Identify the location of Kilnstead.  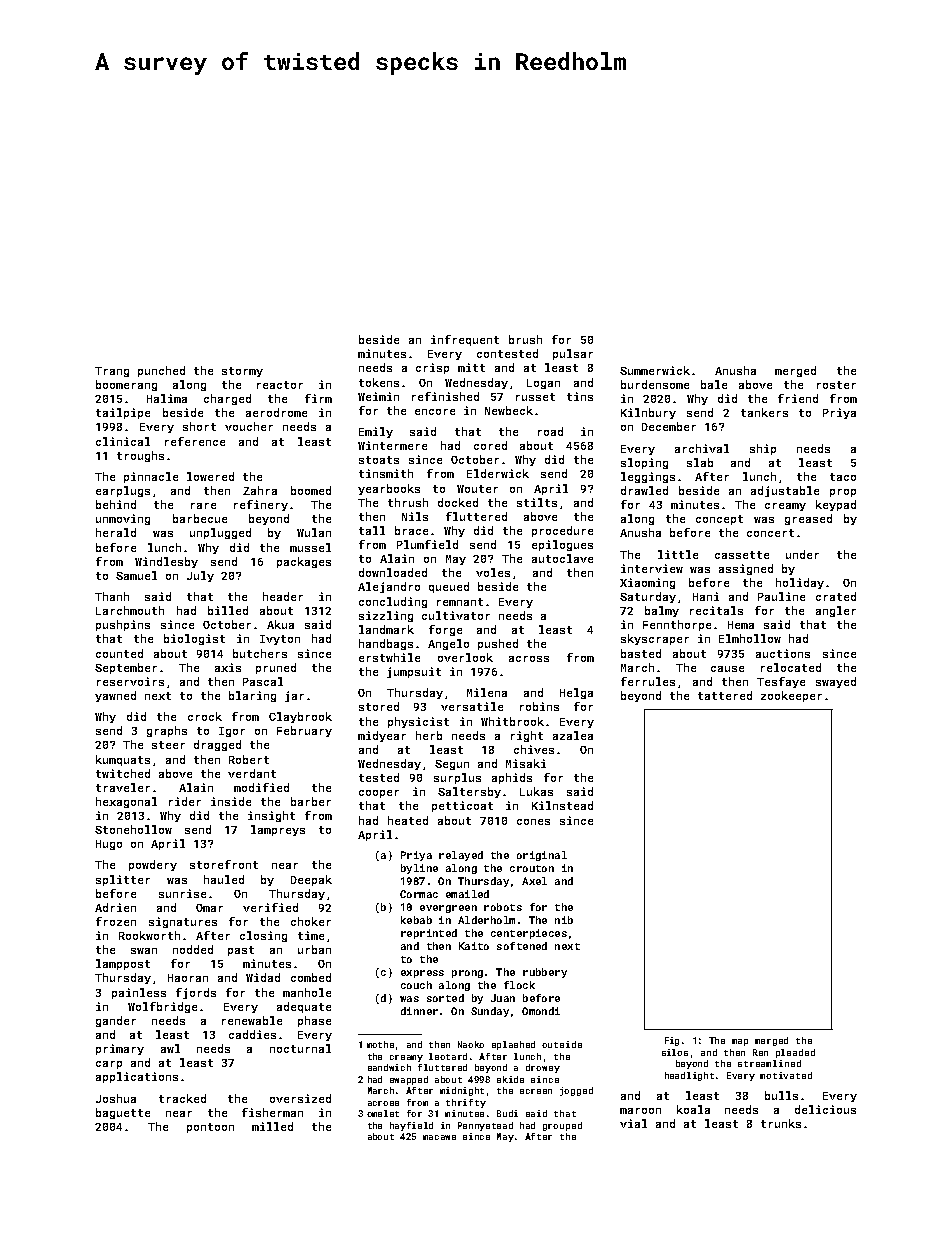
(562, 805).
